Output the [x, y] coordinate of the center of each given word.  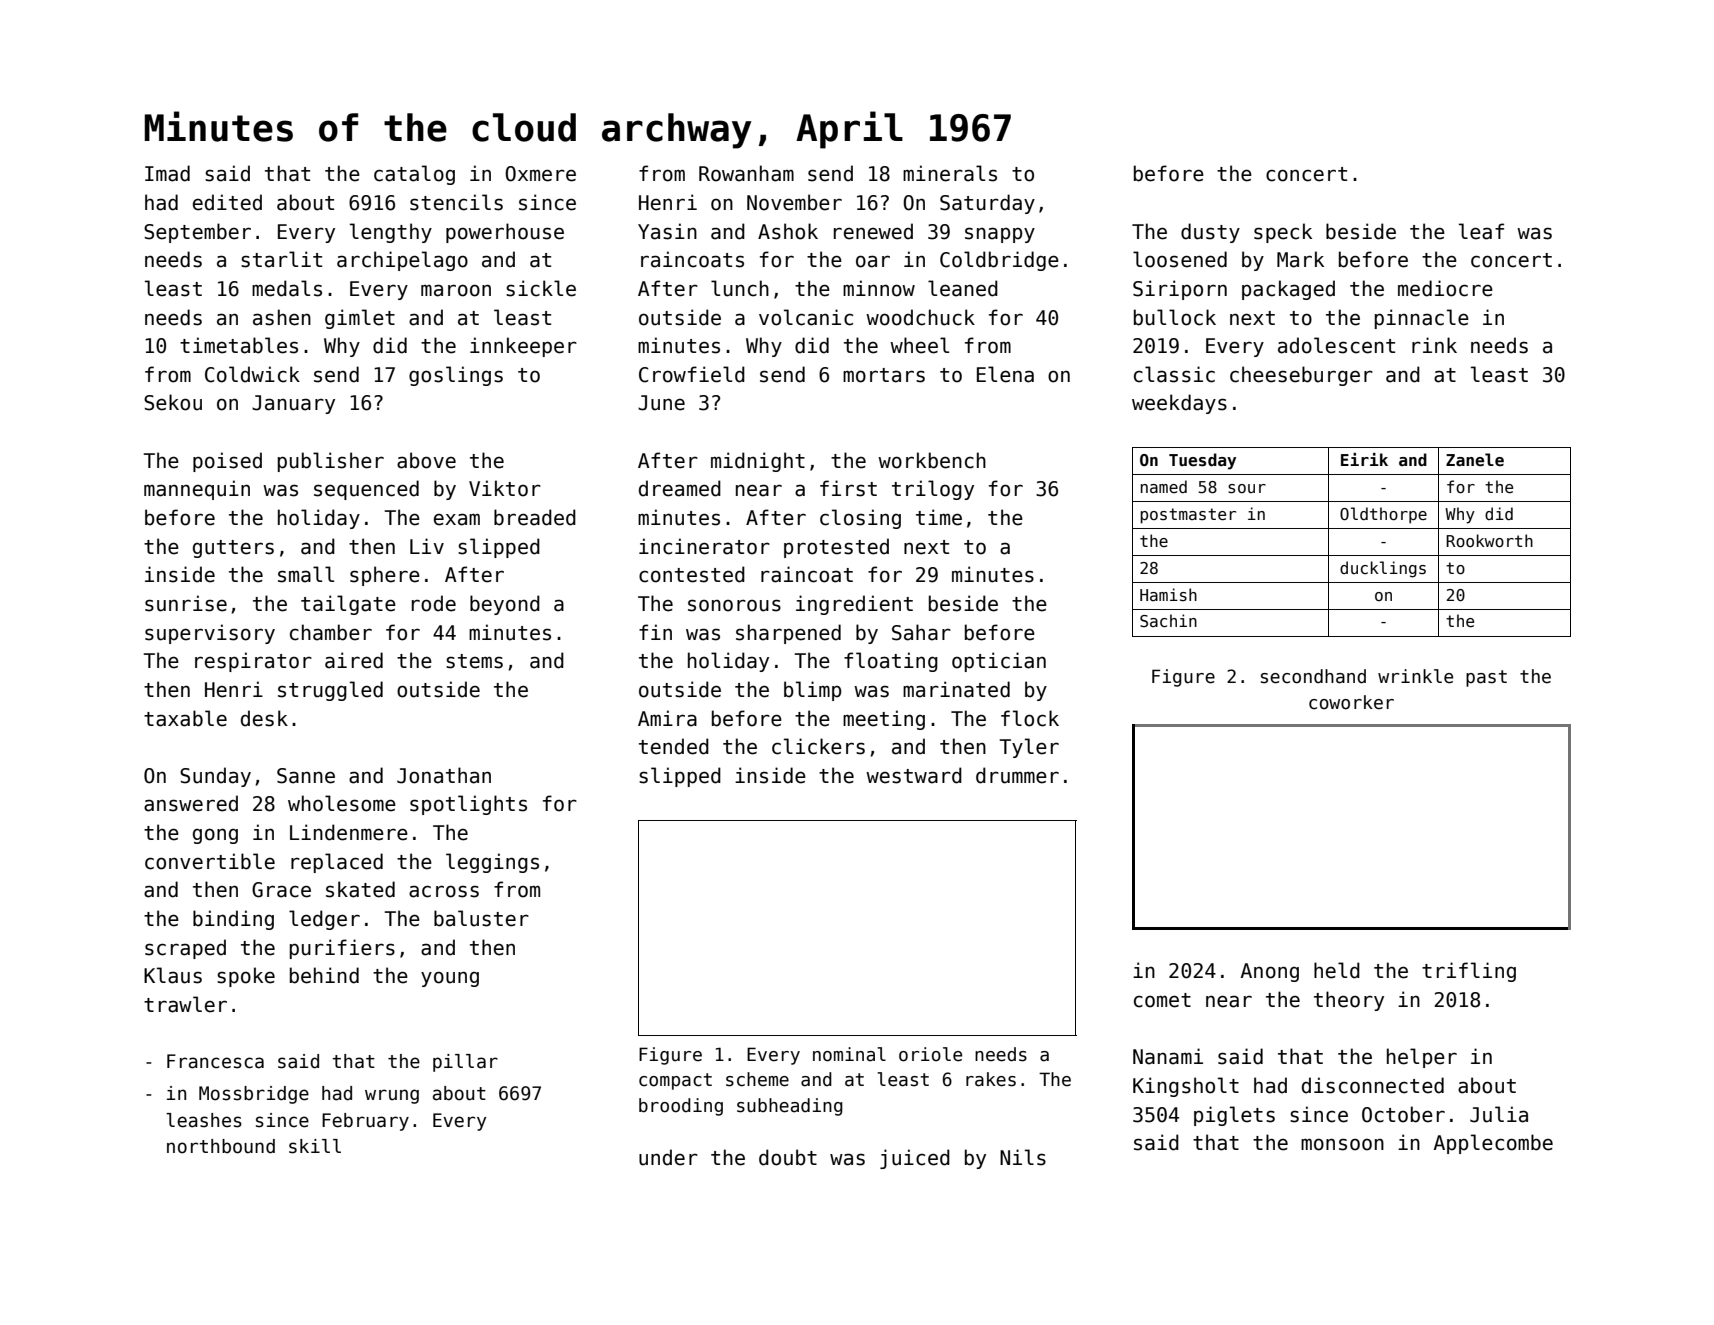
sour [1247, 489]
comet [1162, 1000]
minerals [950, 173]
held [1337, 970]
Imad [167, 173]
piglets [1234, 1116]
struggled [330, 691]
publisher [331, 462]
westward [914, 775]
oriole [930, 1054]
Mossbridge [254, 1095]
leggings [492, 863]
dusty [1210, 233]
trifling [1469, 972]
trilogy [933, 490]
